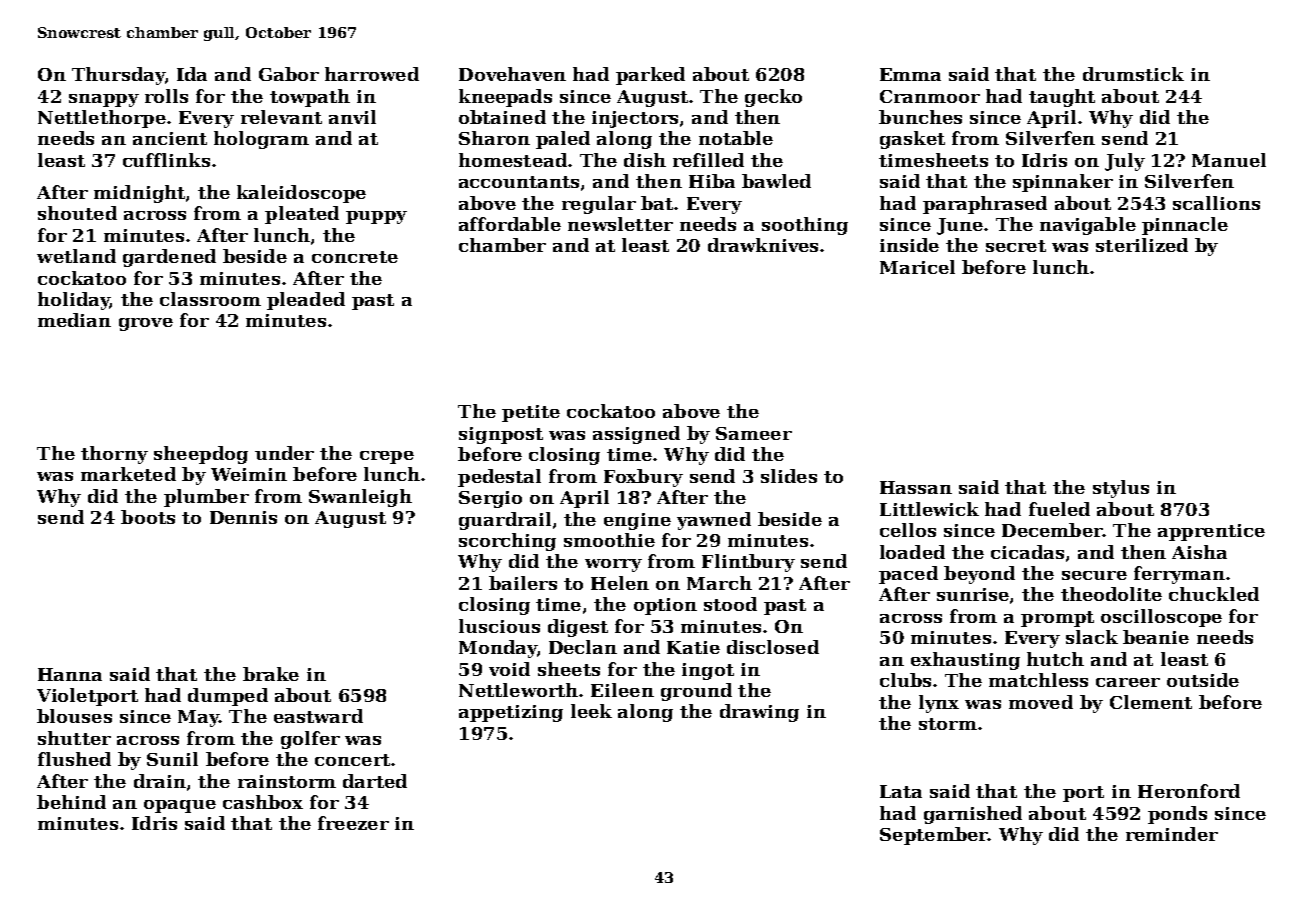 The image size is (1308, 924). What do you see at coordinates (71, 802) in the screenshot?
I see `behind` at bounding box center [71, 802].
